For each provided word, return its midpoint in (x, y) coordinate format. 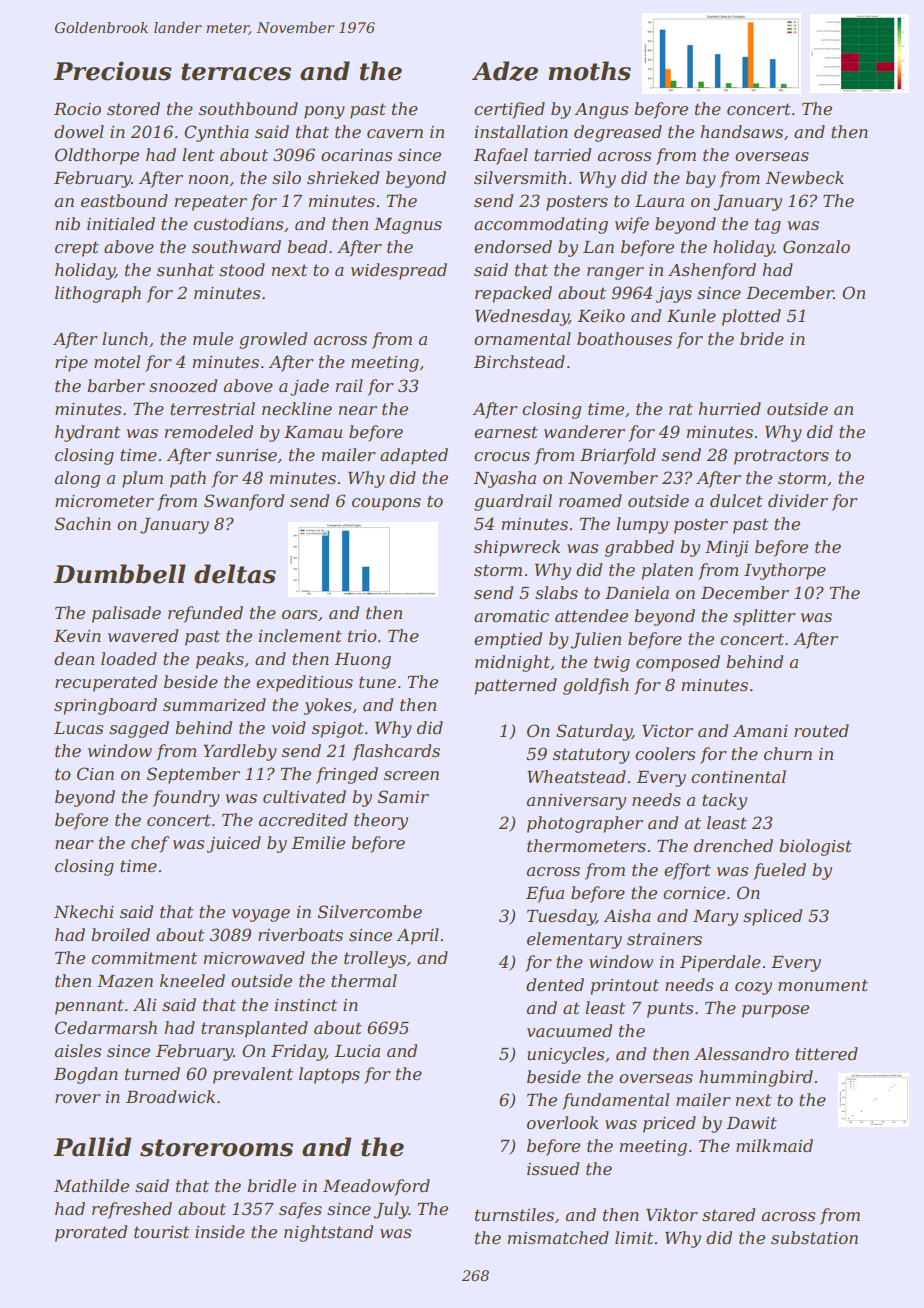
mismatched (558, 1237)
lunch (125, 338)
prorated (91, 1233)
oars (299, 614)
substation (814, 1237)
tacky (724, 801)
